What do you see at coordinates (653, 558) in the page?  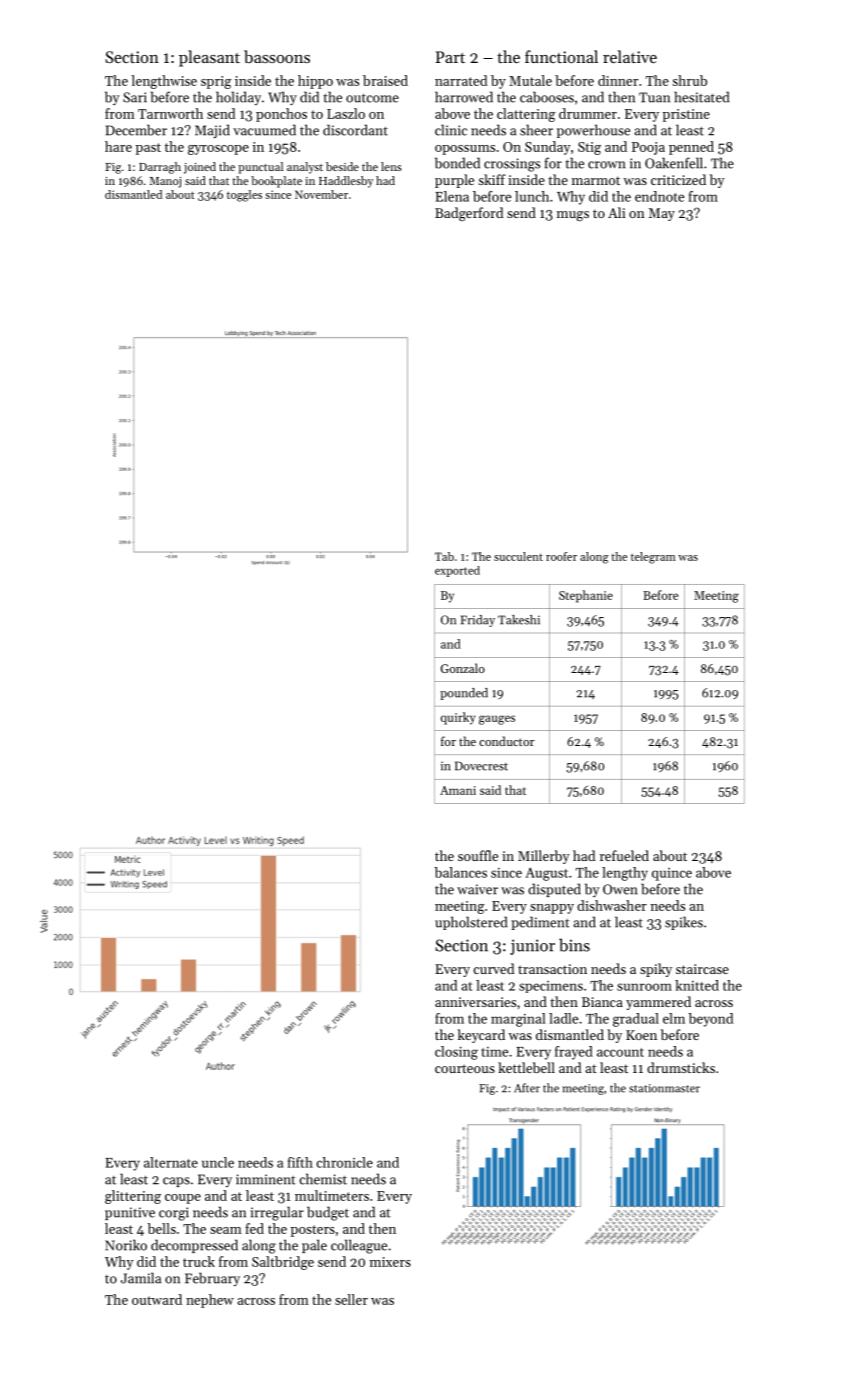 I see `telegram` at bounding box center [653, 558].
